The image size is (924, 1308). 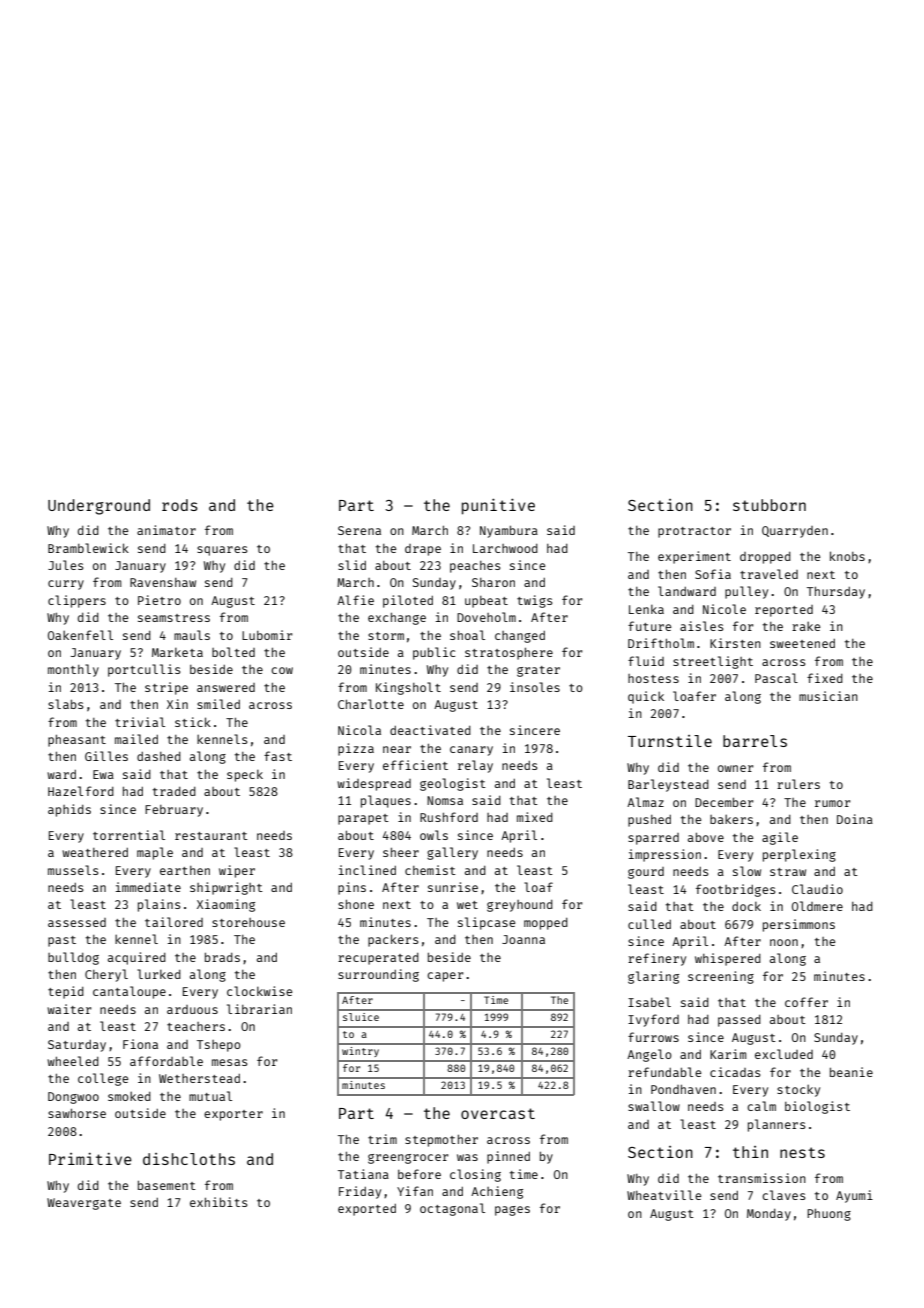 What do you see at coordinates (367, 1210) in the image?
I see `exported` at bounding box center [367, 1210].
